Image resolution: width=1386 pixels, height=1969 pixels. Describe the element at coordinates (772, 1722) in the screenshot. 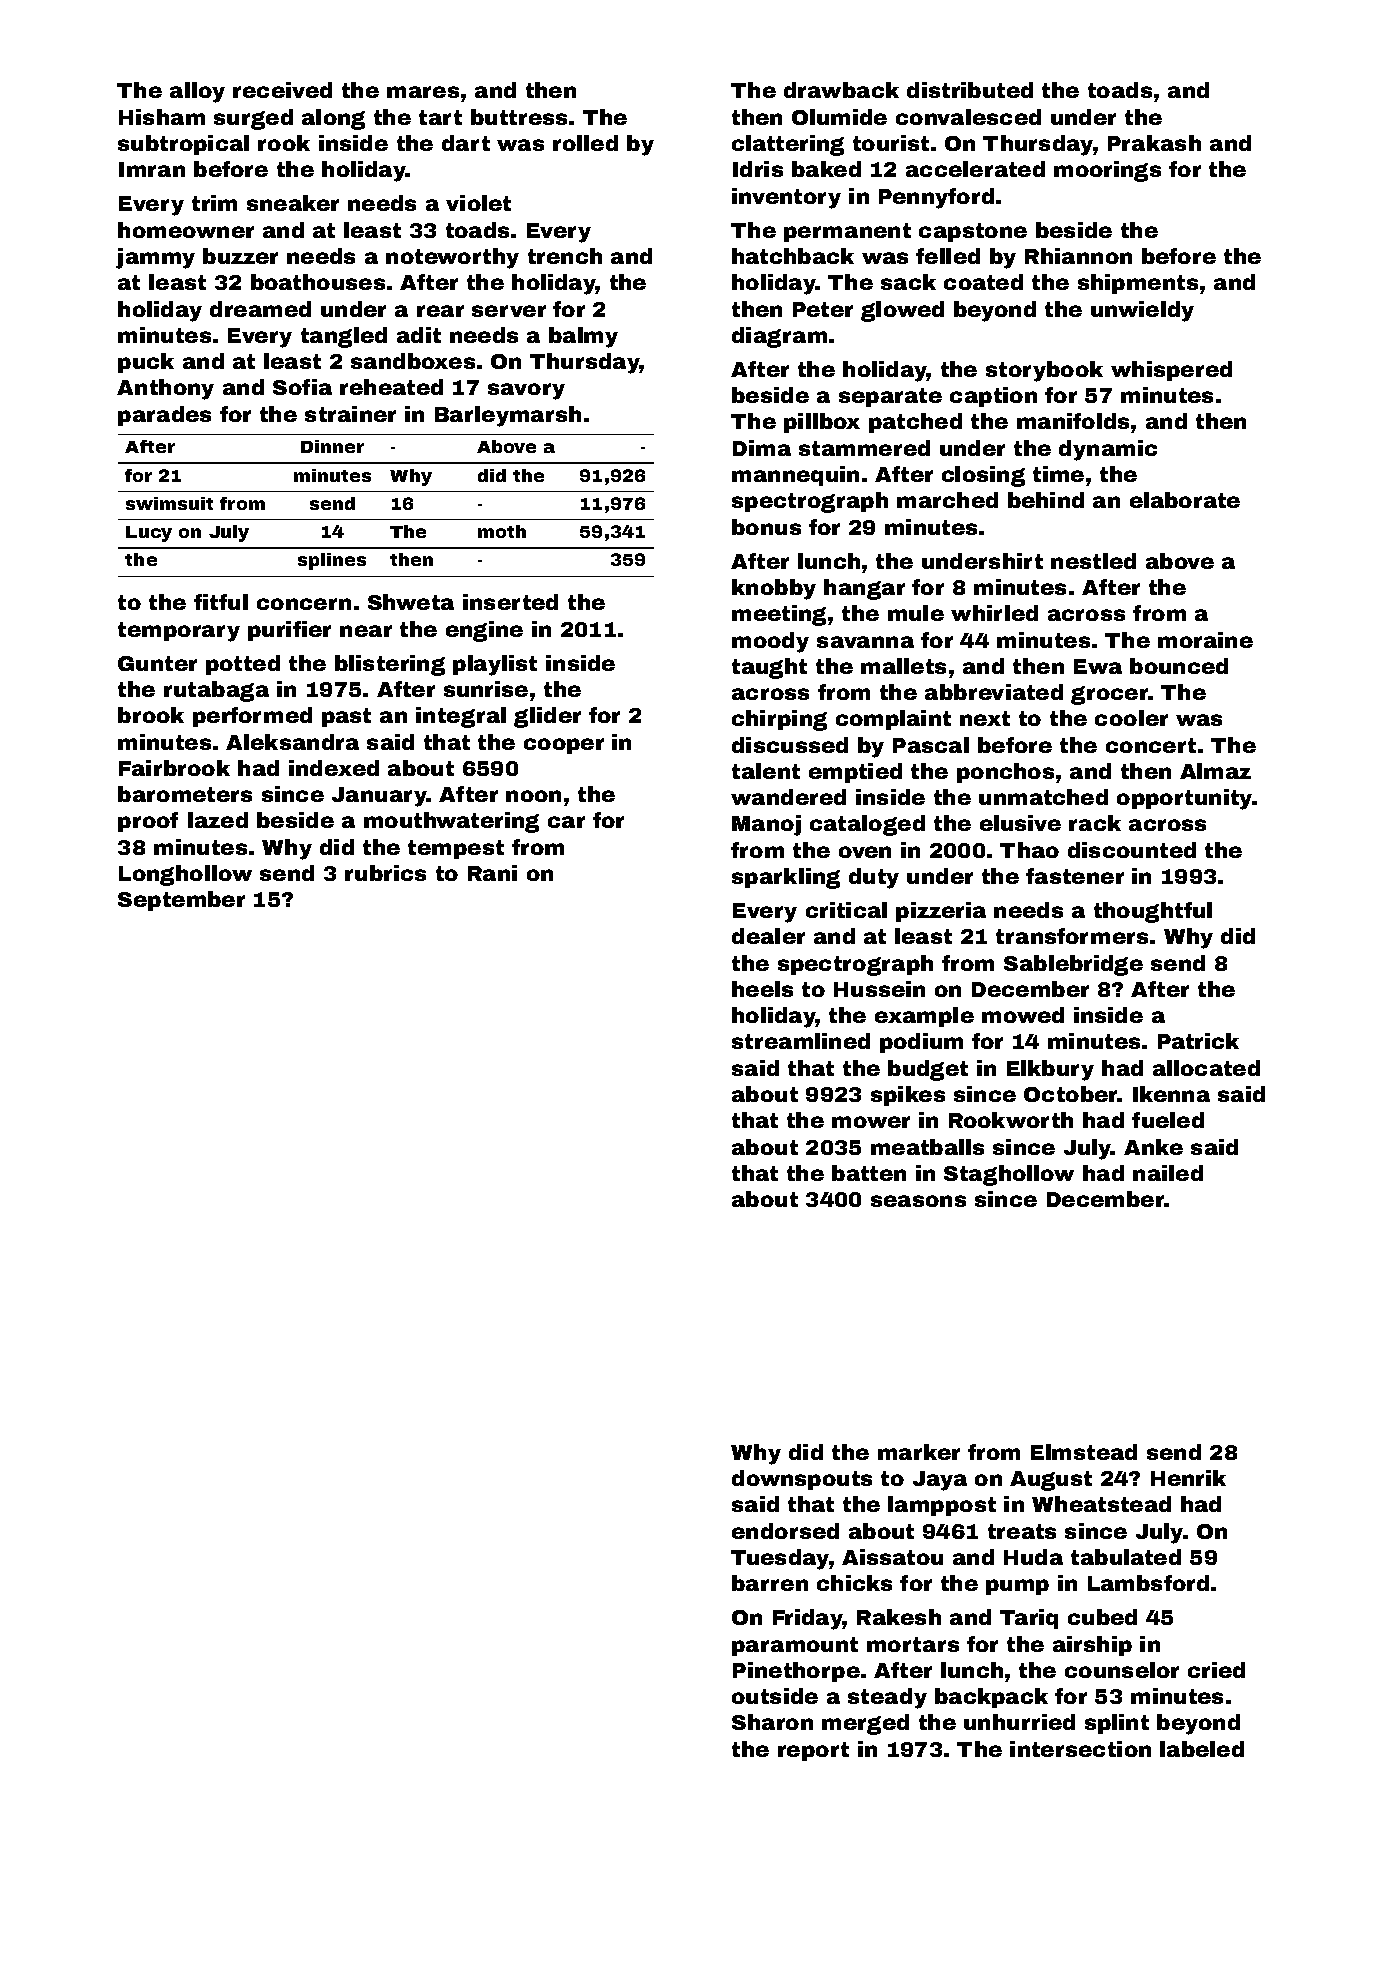

I see `Sharon` at that location.
